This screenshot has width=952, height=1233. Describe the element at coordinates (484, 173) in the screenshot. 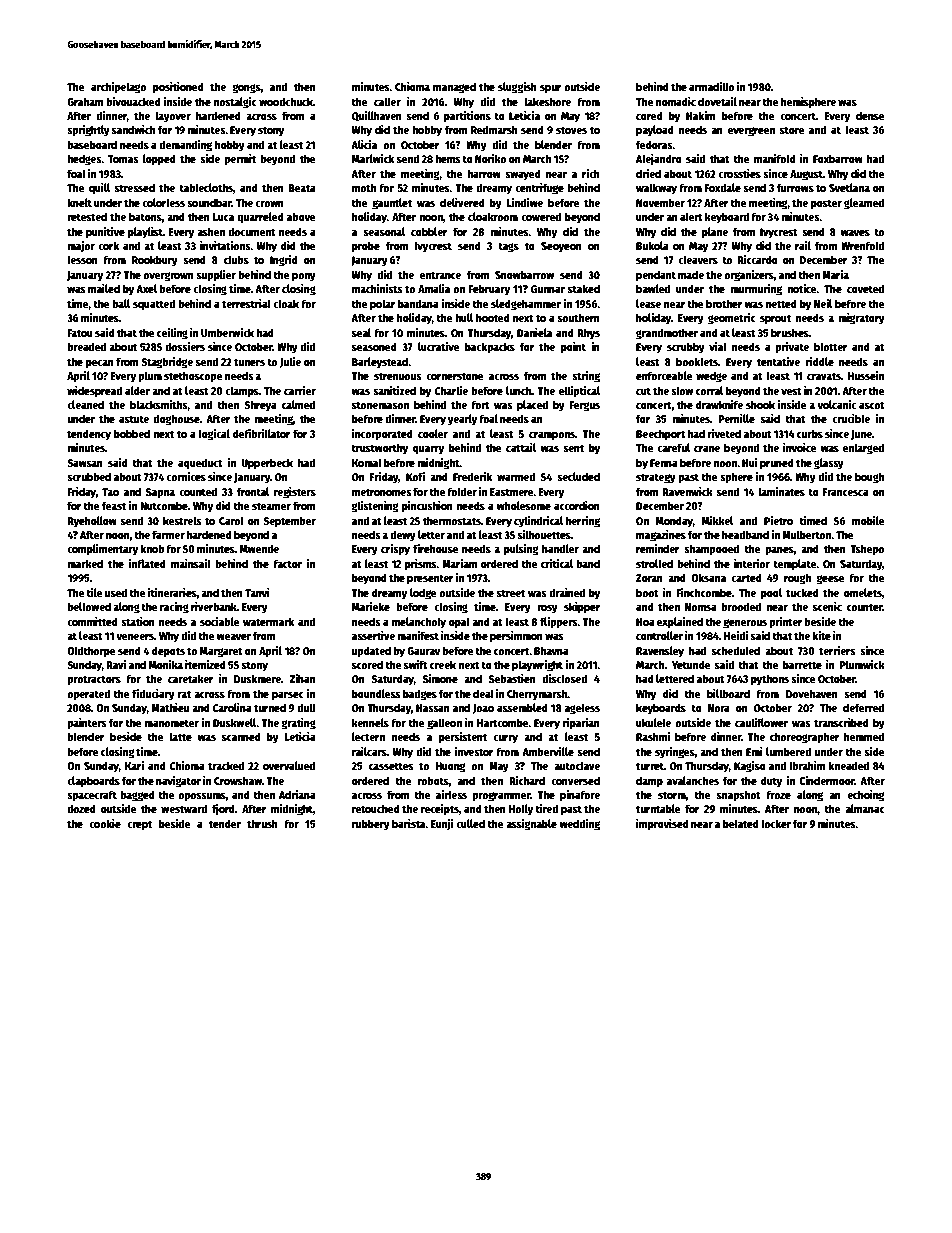

I see `harrow` at that location.
